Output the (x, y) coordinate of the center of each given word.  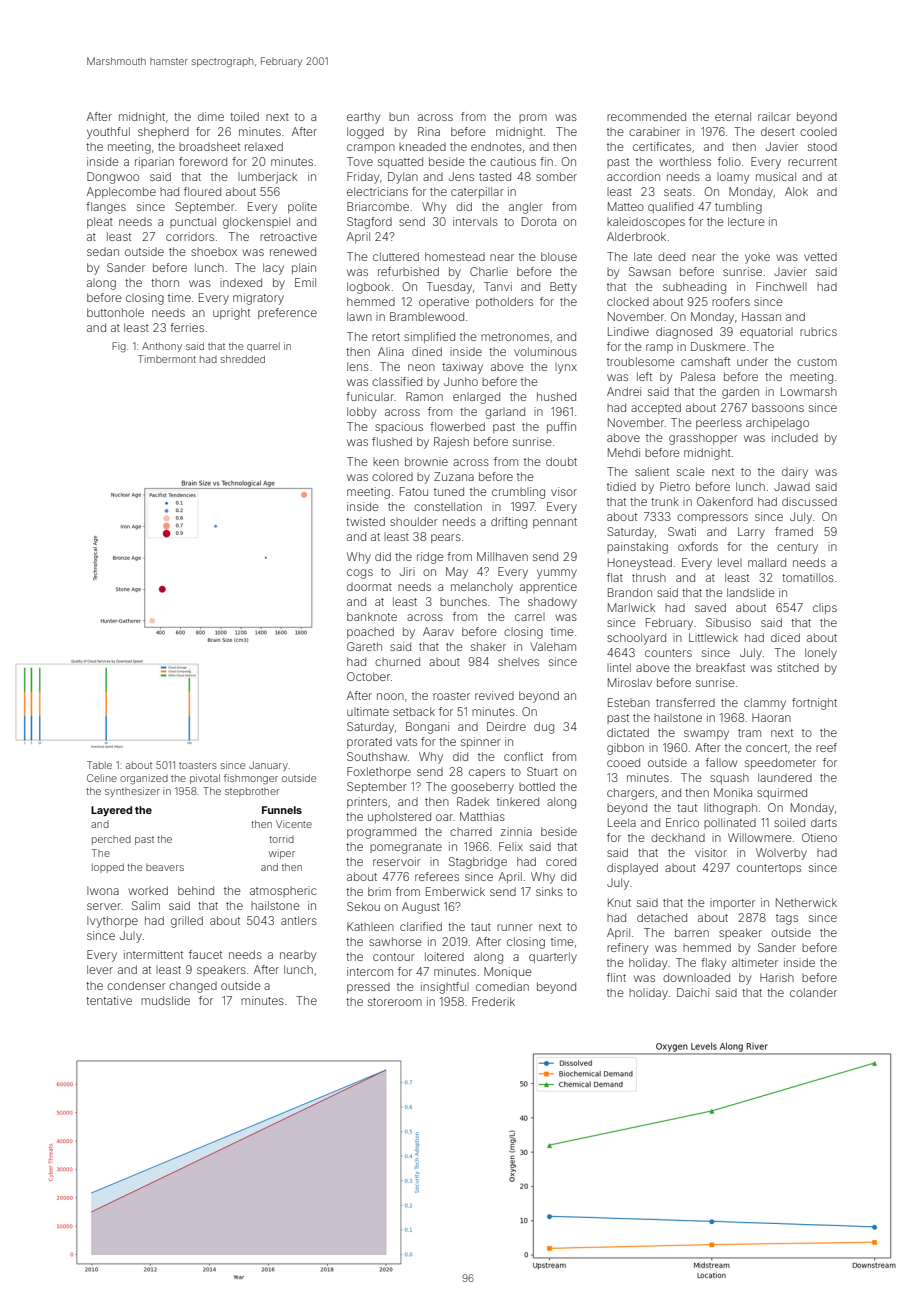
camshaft (705, 361)
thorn (165, 283)
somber (556, 176)
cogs (360, 574)
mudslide (165, 1000)
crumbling (518, 493)
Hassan (761, 316)
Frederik (493, 1001)
